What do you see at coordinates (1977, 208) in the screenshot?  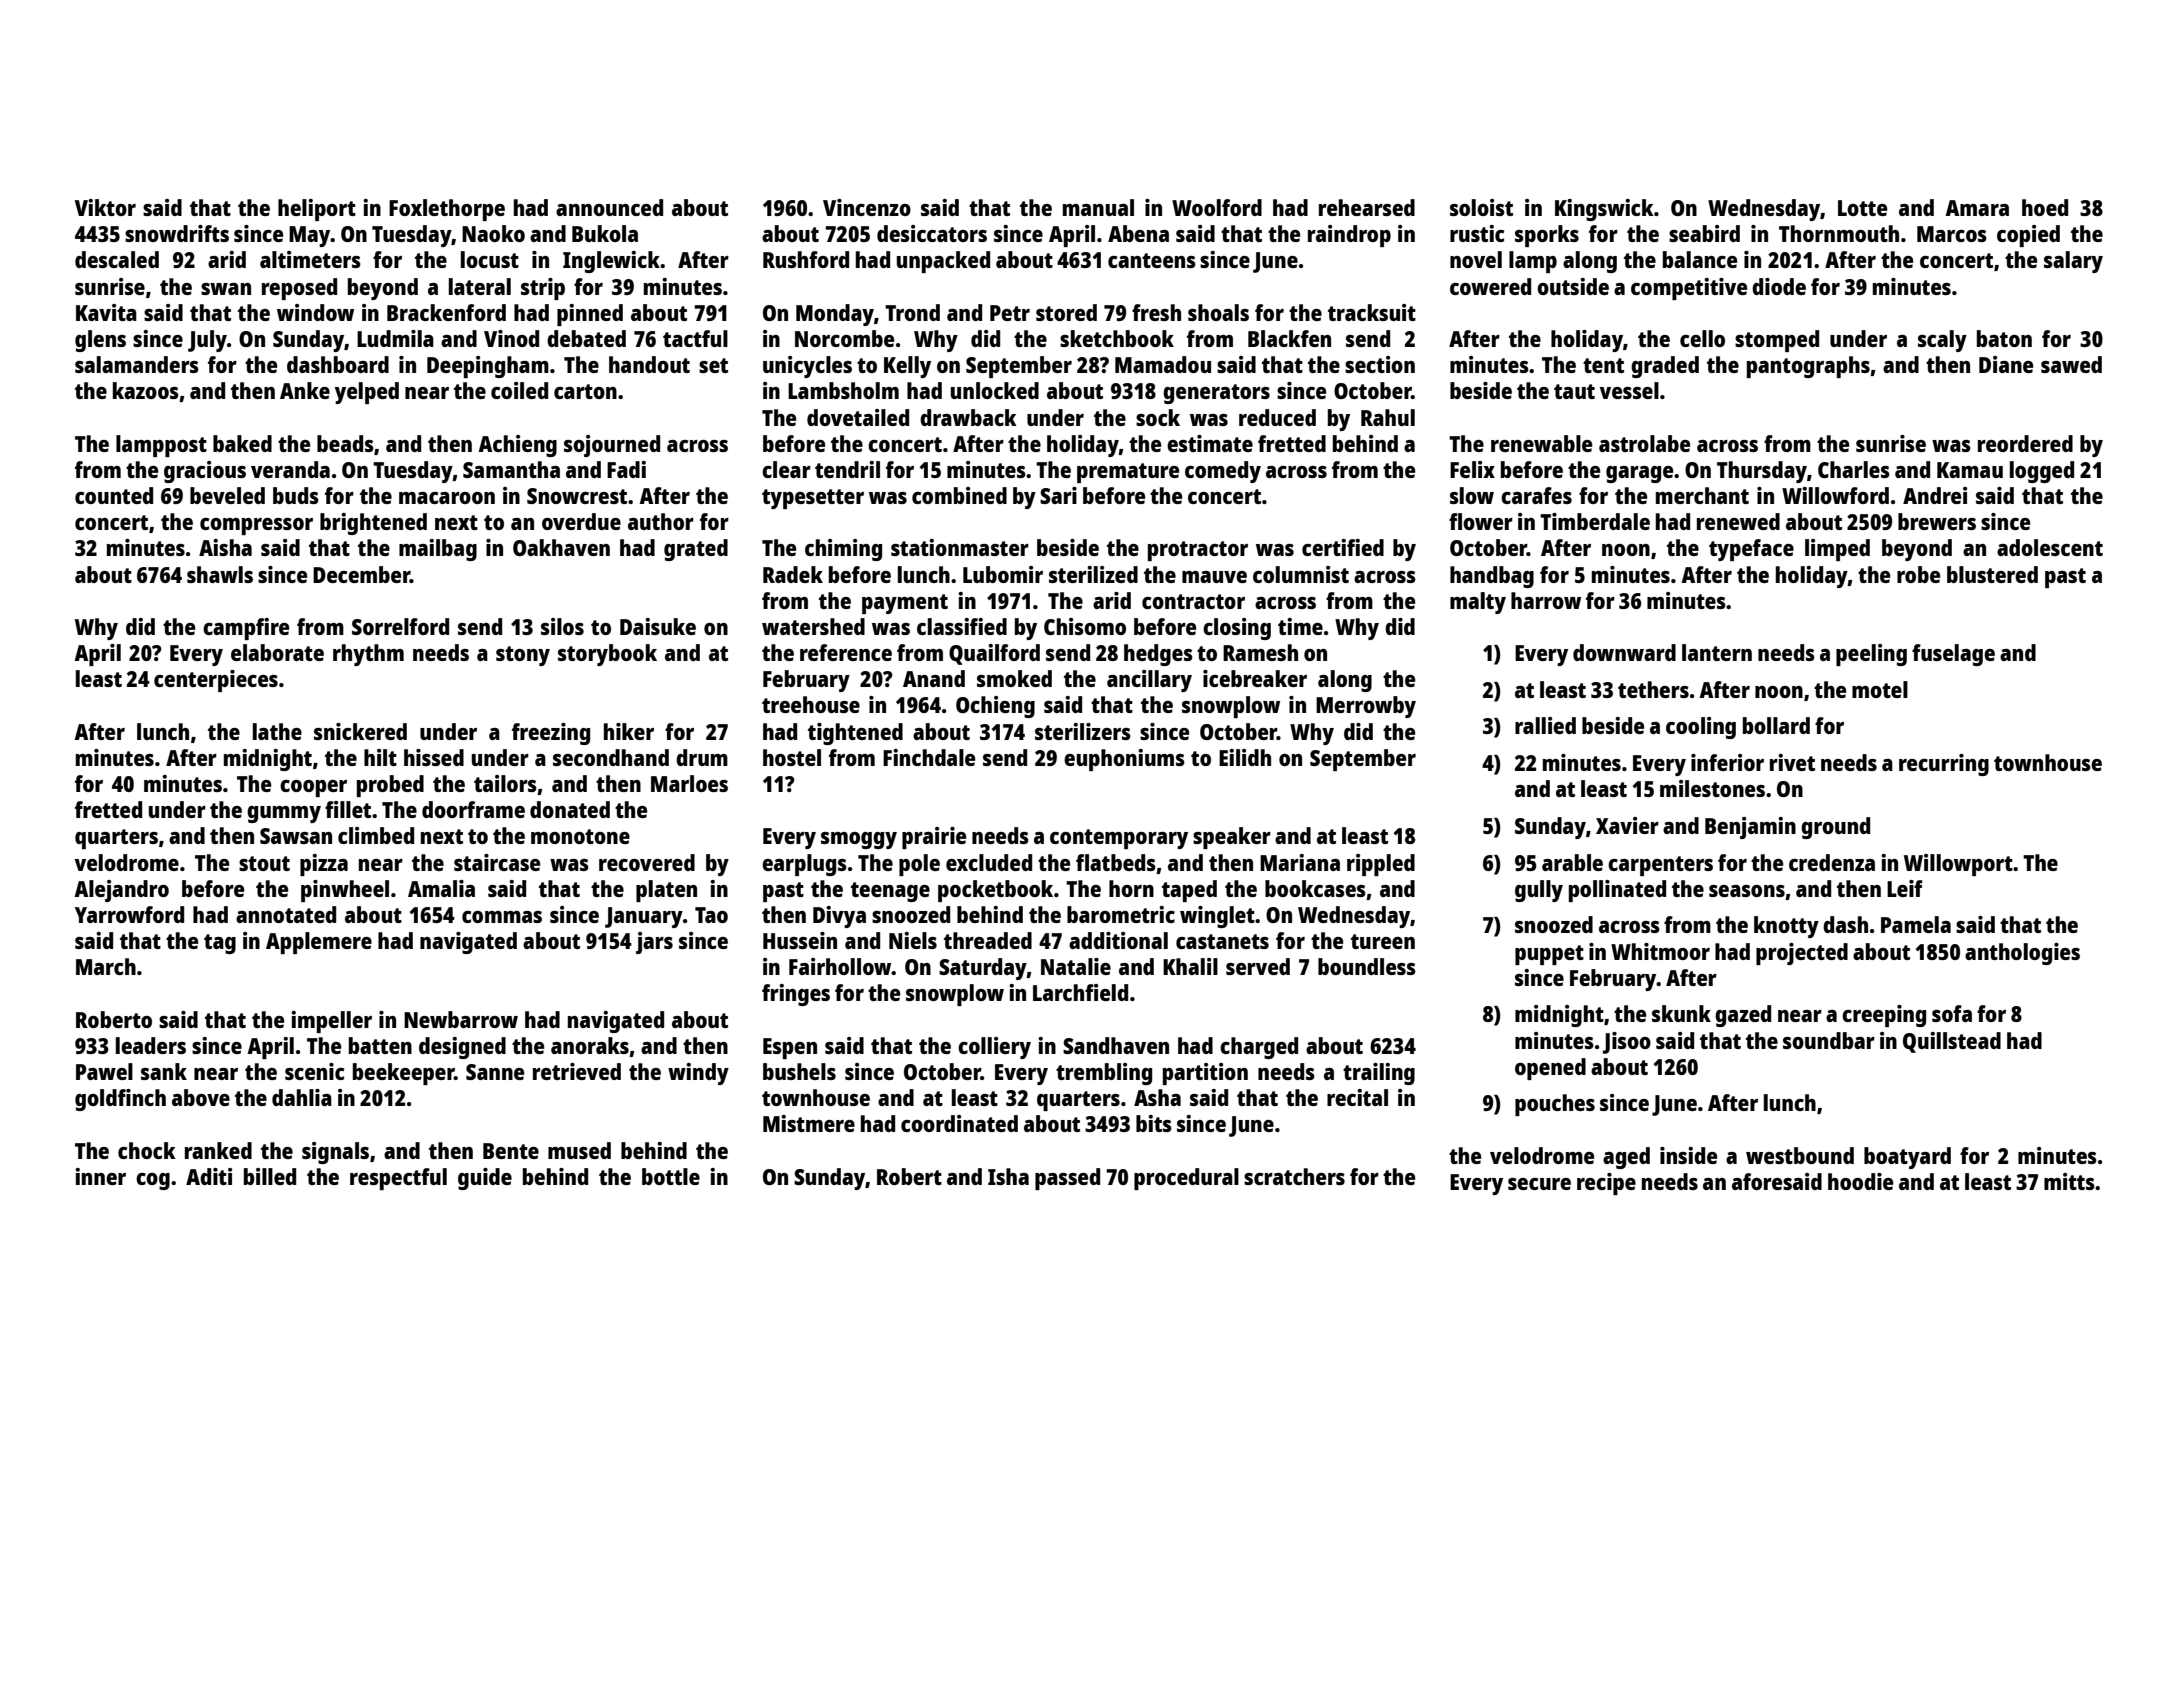 I see `Amara` at bounding box center [1977, 208].
